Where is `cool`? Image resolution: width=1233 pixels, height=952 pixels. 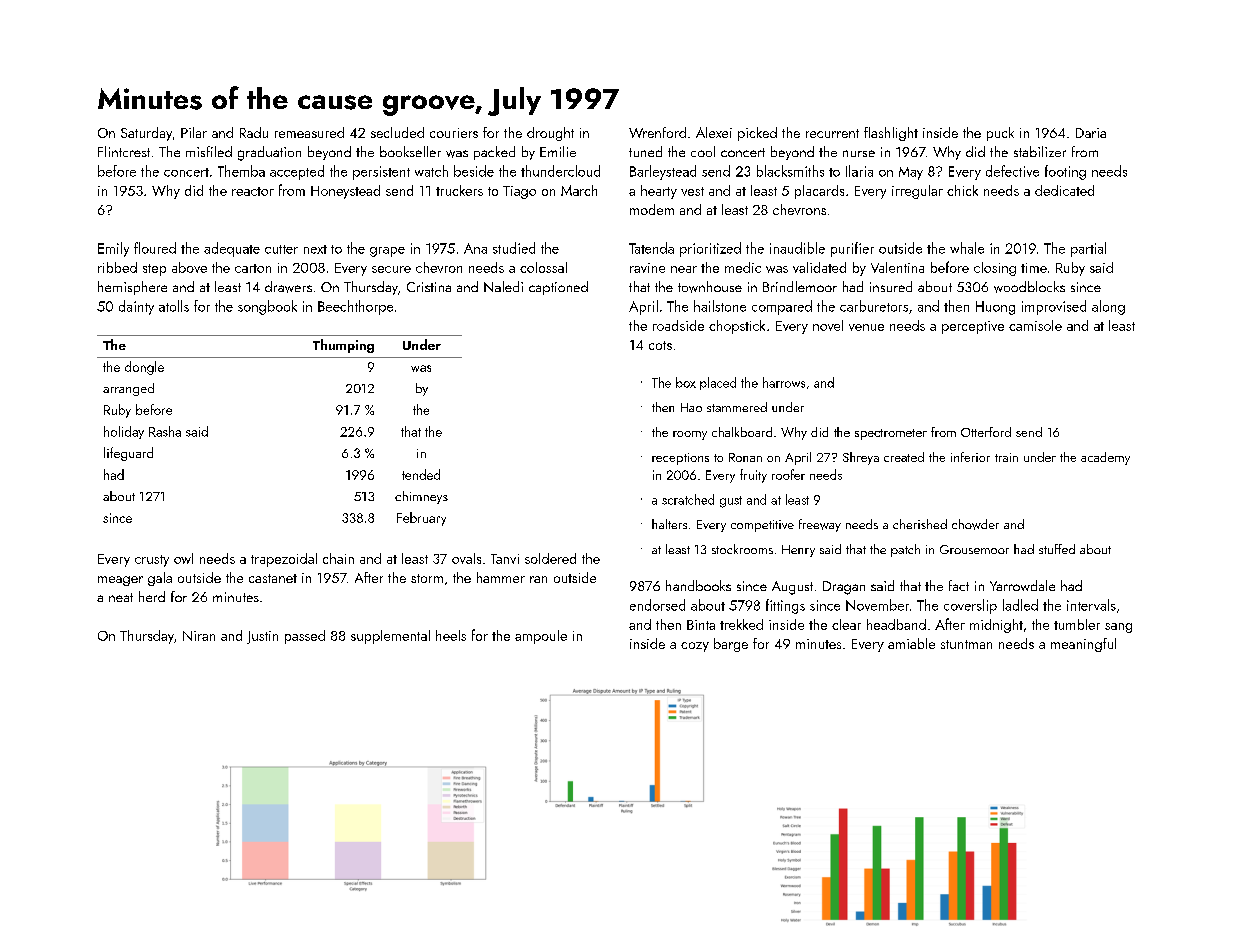
cool is located at coordinates (703, 151).
